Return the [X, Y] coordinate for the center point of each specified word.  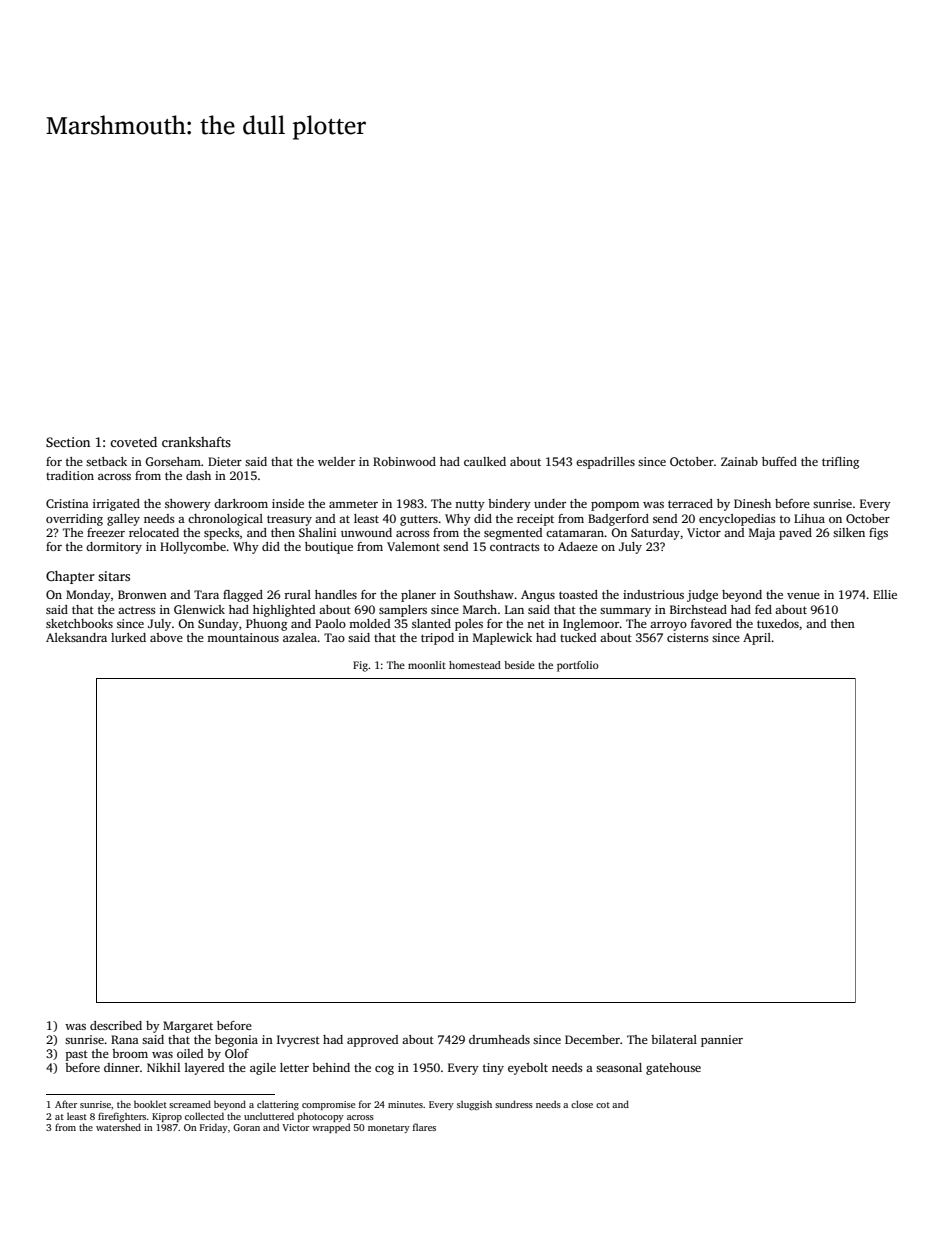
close [582, 1104]
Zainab [739, 461]
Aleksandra [76, 637]
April [757, 639]
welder [336, 461]
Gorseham [173, 461]
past [77, 1055]
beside [519, 665]
